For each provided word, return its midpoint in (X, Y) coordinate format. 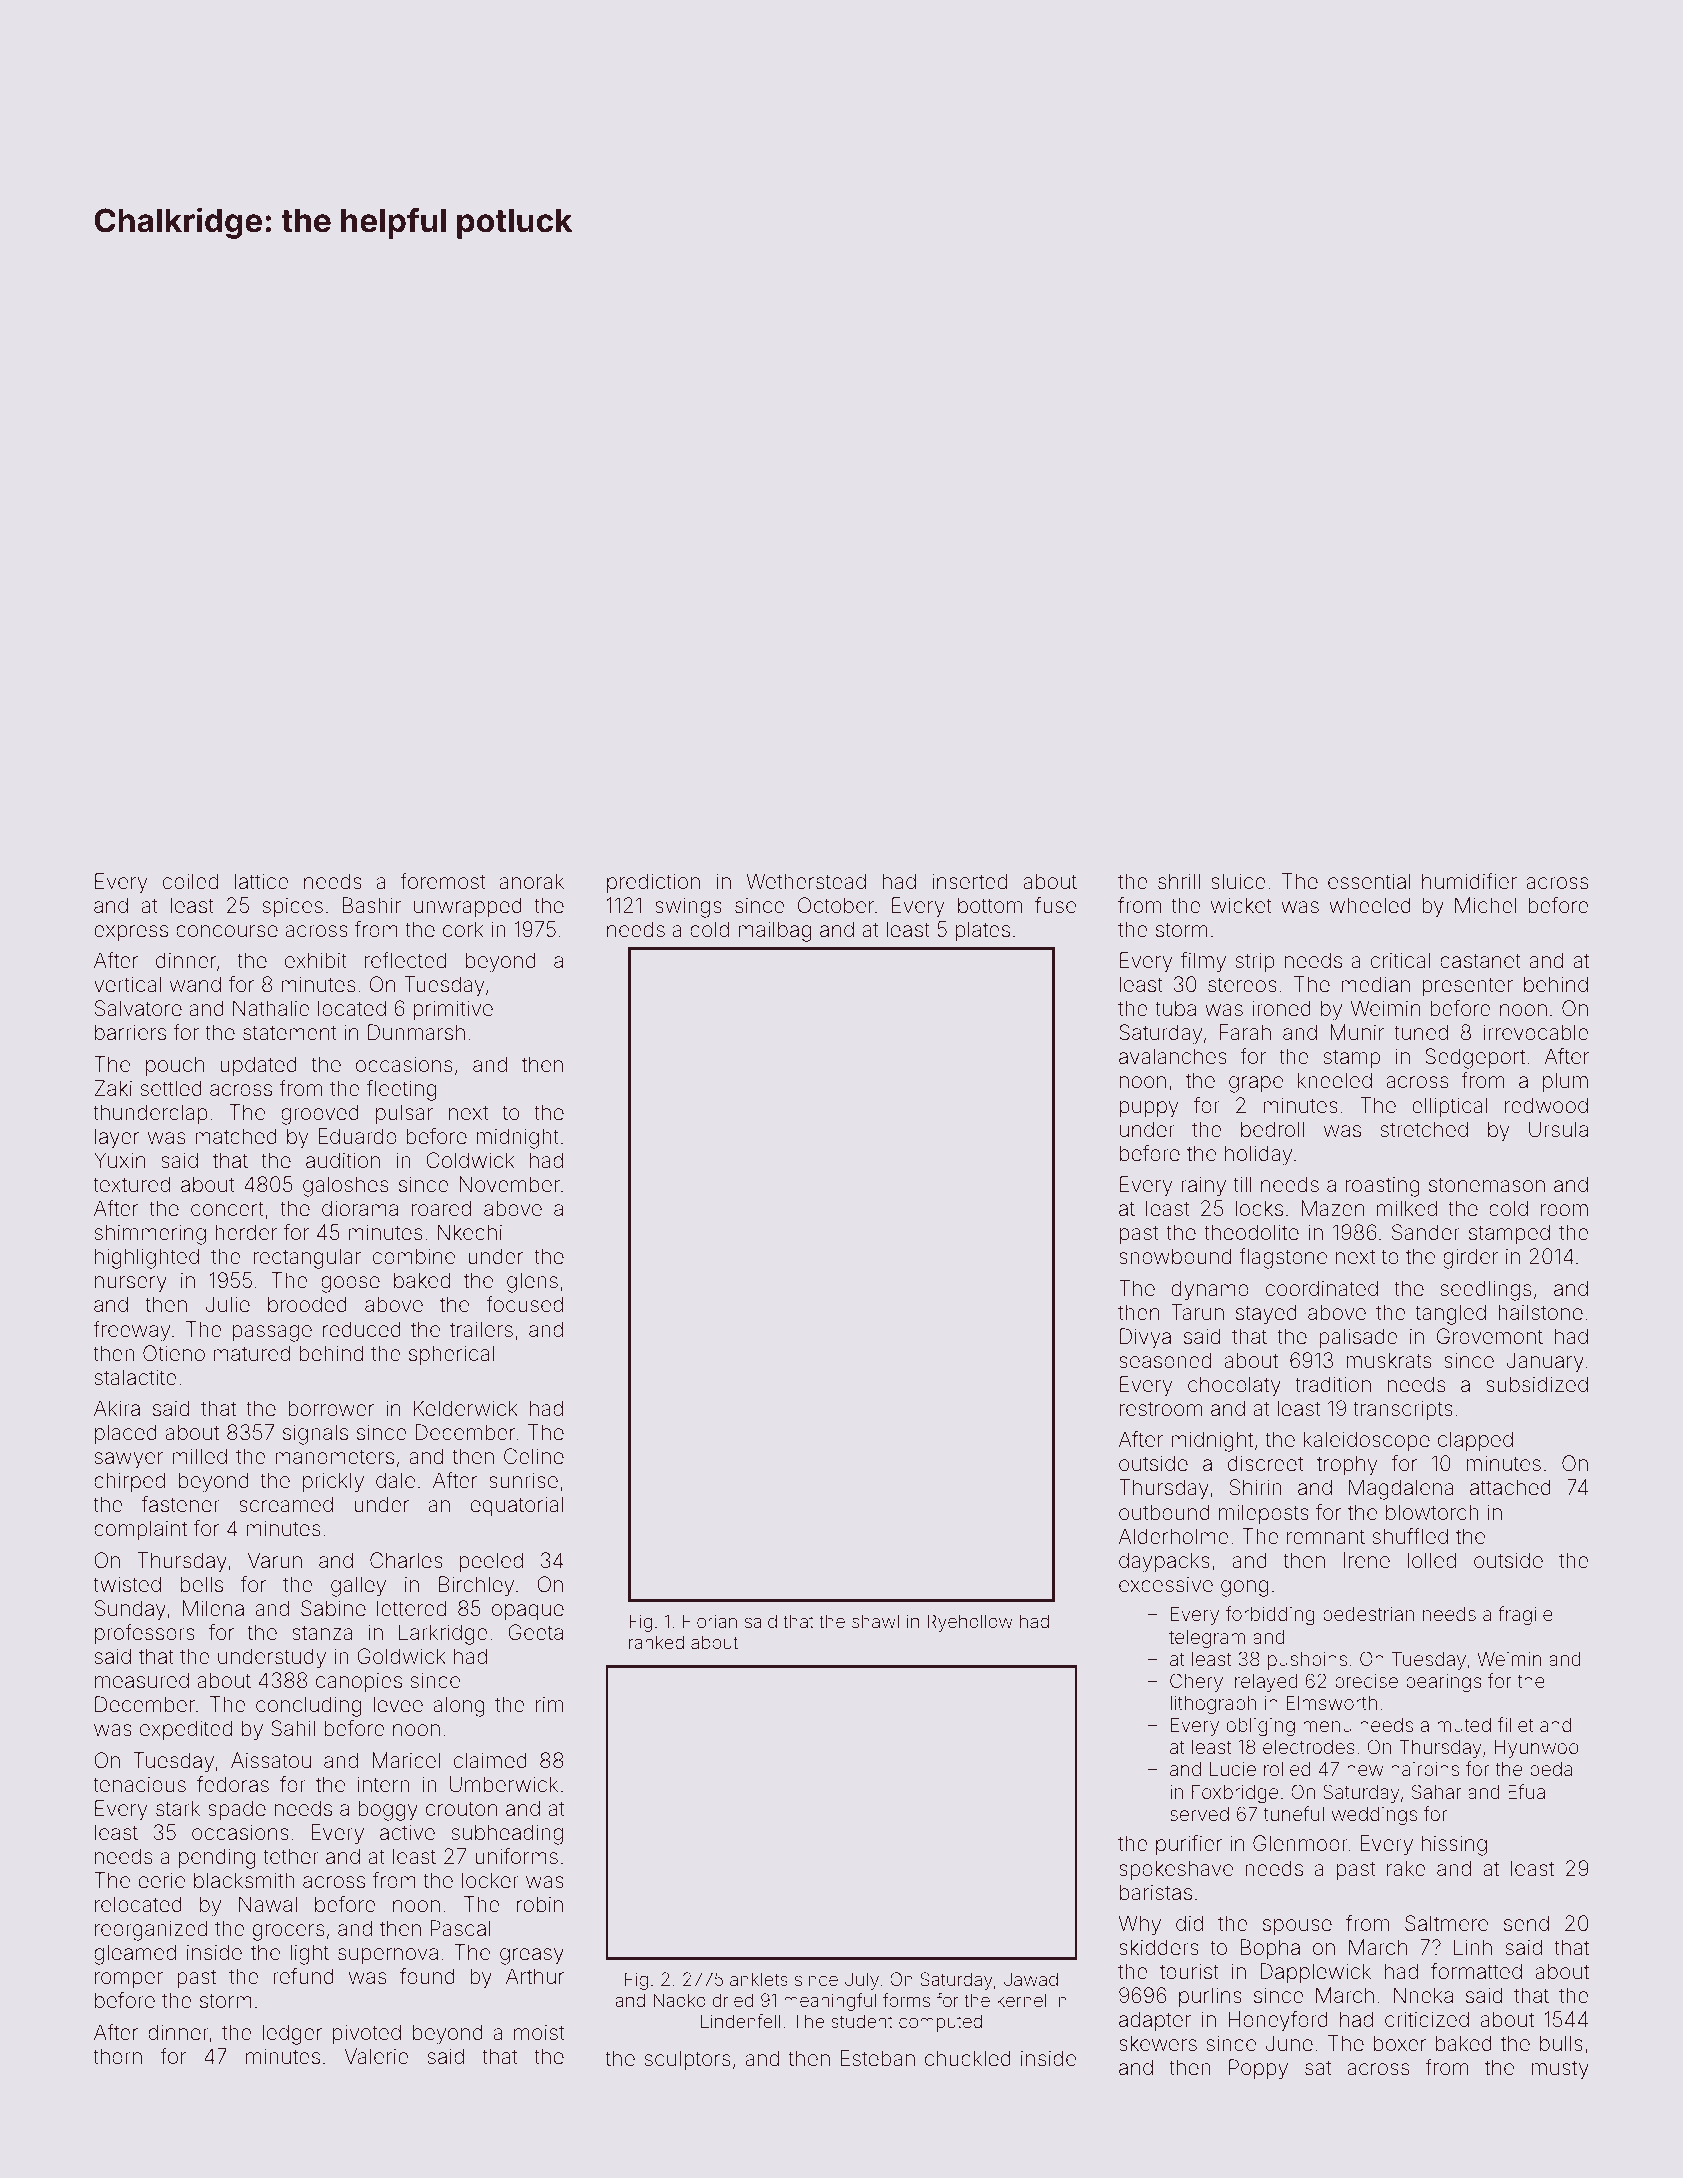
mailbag (774, 931)
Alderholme (1174, 1536)
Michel (1486, 905)
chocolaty (1234, 1386)
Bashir (372, 905)
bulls (1561, 2043)
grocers (288, 1932)
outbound (1164, 1512)
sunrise (523, 1480)
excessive (1166, 1584)
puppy (1149, 1109)
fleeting (401, 1090)
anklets (759, 1979)
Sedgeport (1475, 1058)
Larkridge (443, 1634)
